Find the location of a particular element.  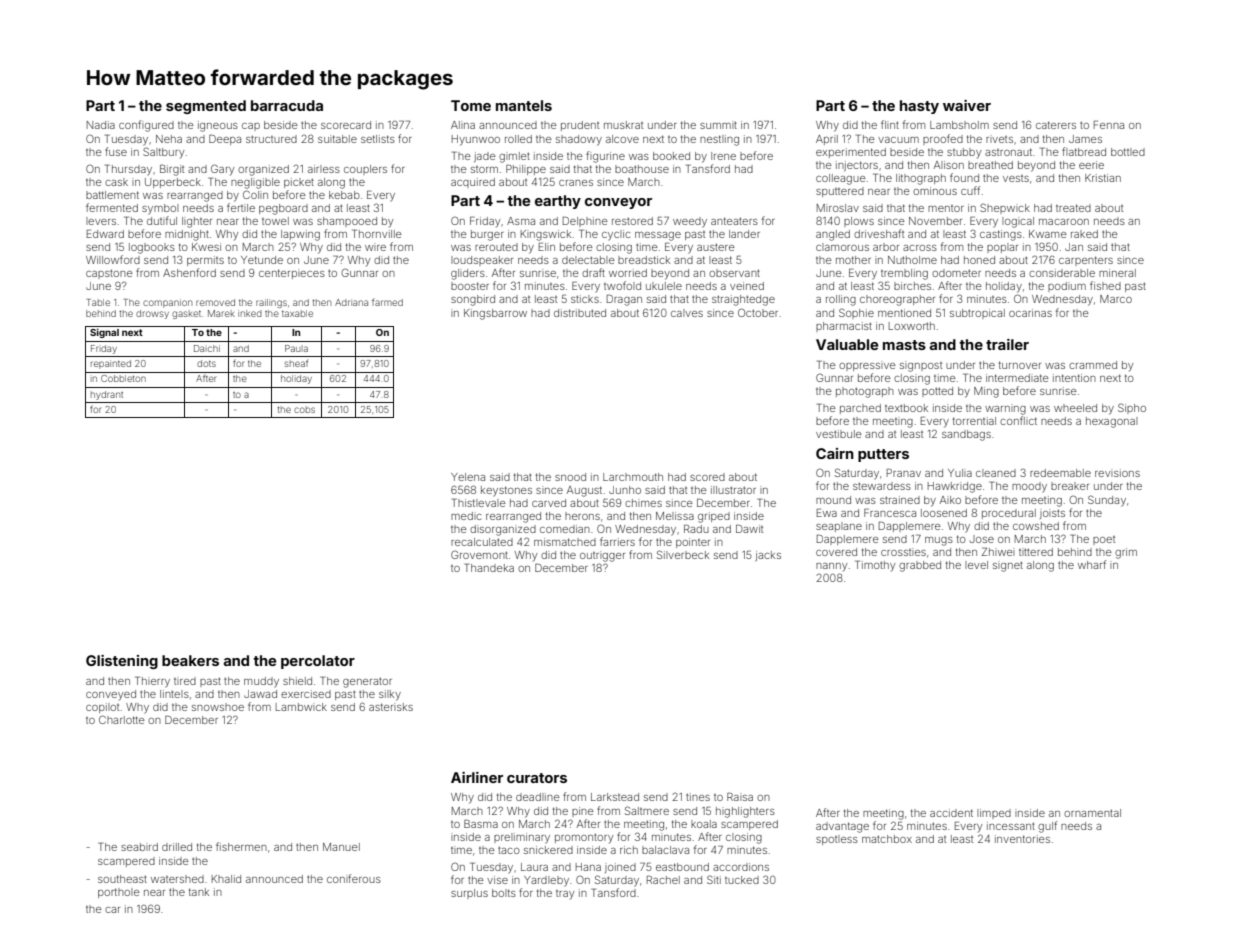

beakers is located at coordinates (190, 660).
